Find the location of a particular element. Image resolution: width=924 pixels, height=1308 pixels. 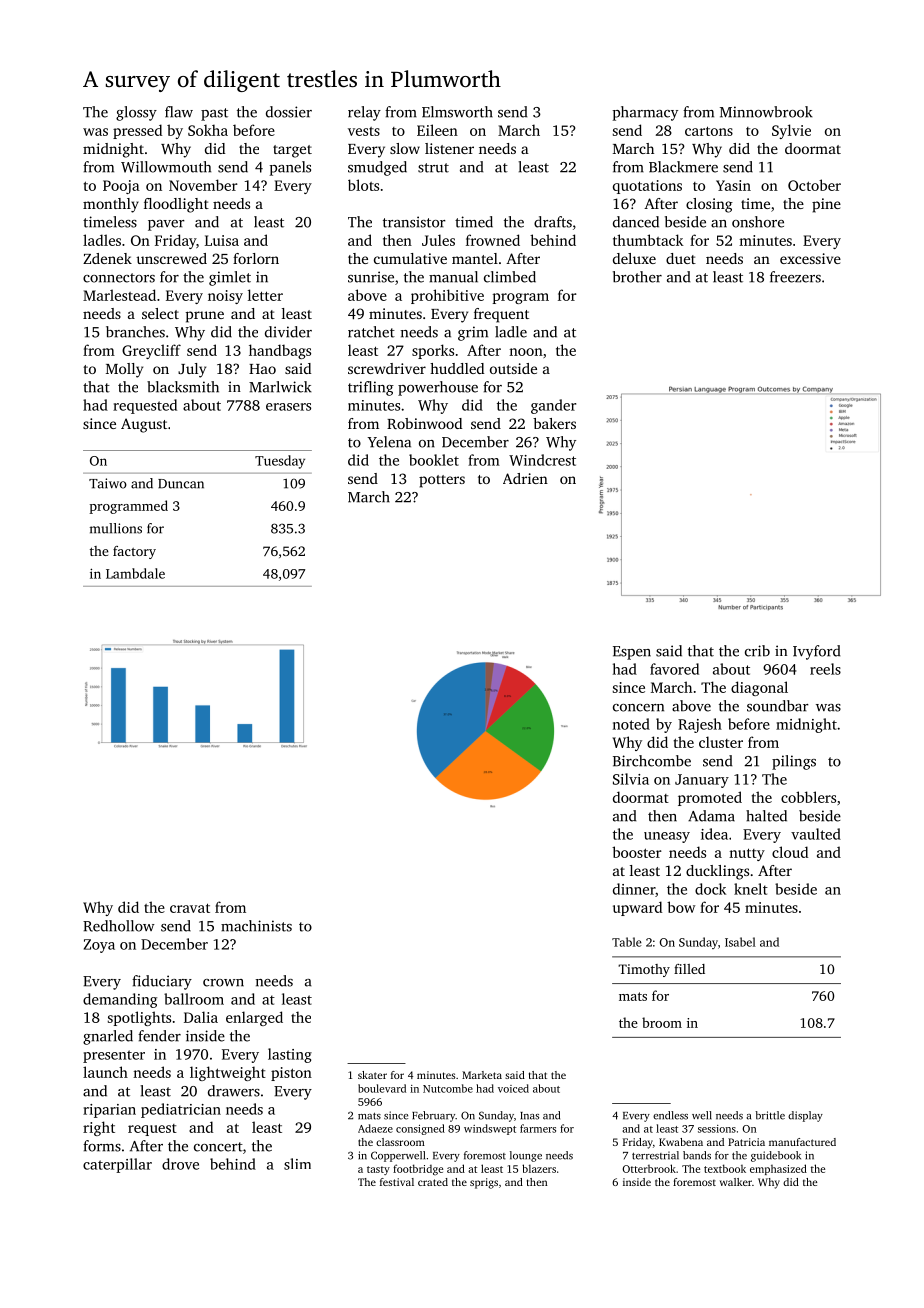

cluster is located at coordinates (721, 742).
